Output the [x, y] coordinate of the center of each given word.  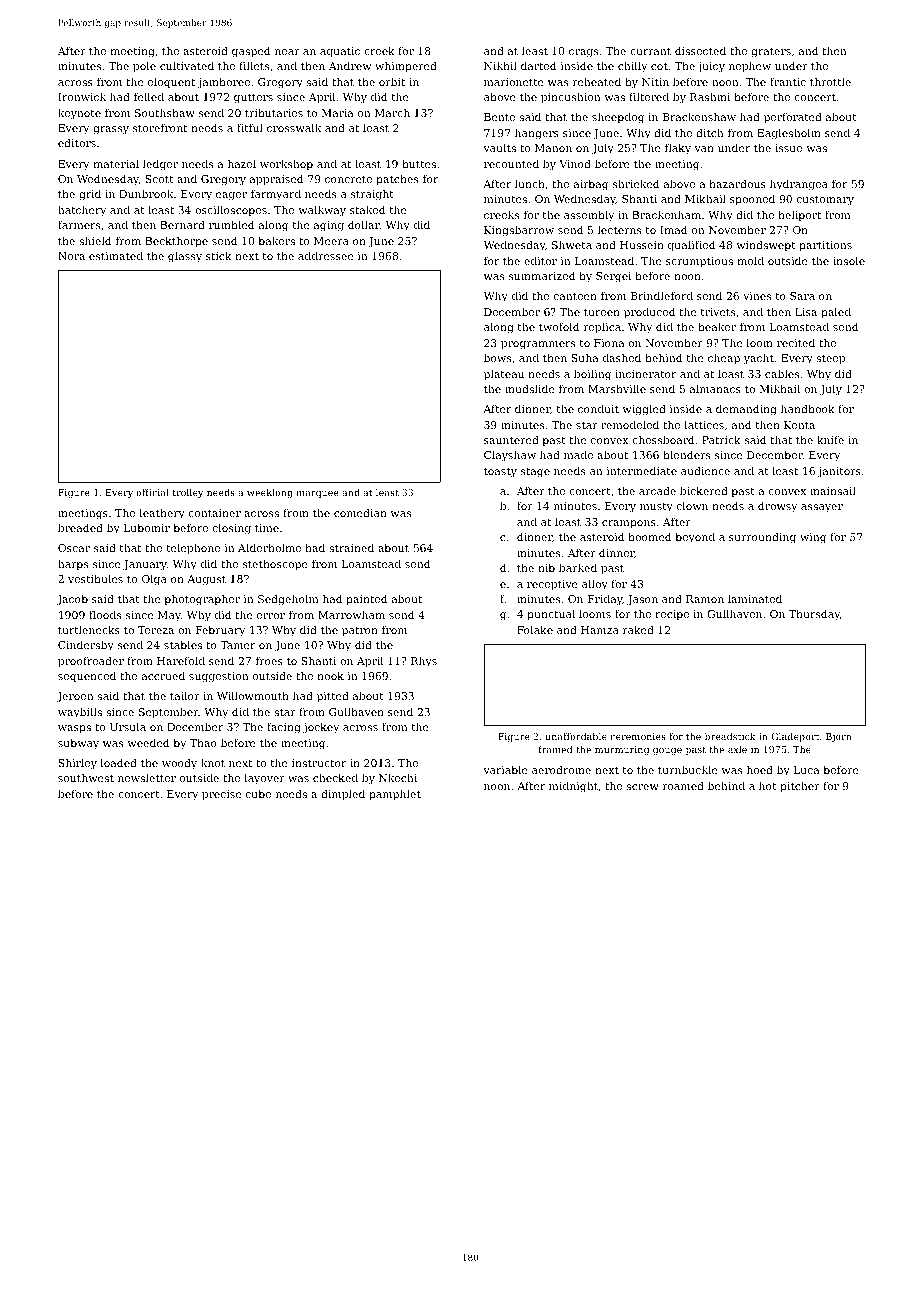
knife [830, 439]
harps [73, 565]
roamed [683, 785]
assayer [822, 508]
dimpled [343, 795]
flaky [678, 149]
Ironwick [82, 96]
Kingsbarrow [519, 231]
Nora [71, 256]
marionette [514, 82]
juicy [711, 67]
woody [179, 764]
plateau [504, 375]
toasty [500, 472]
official [152, 492]
